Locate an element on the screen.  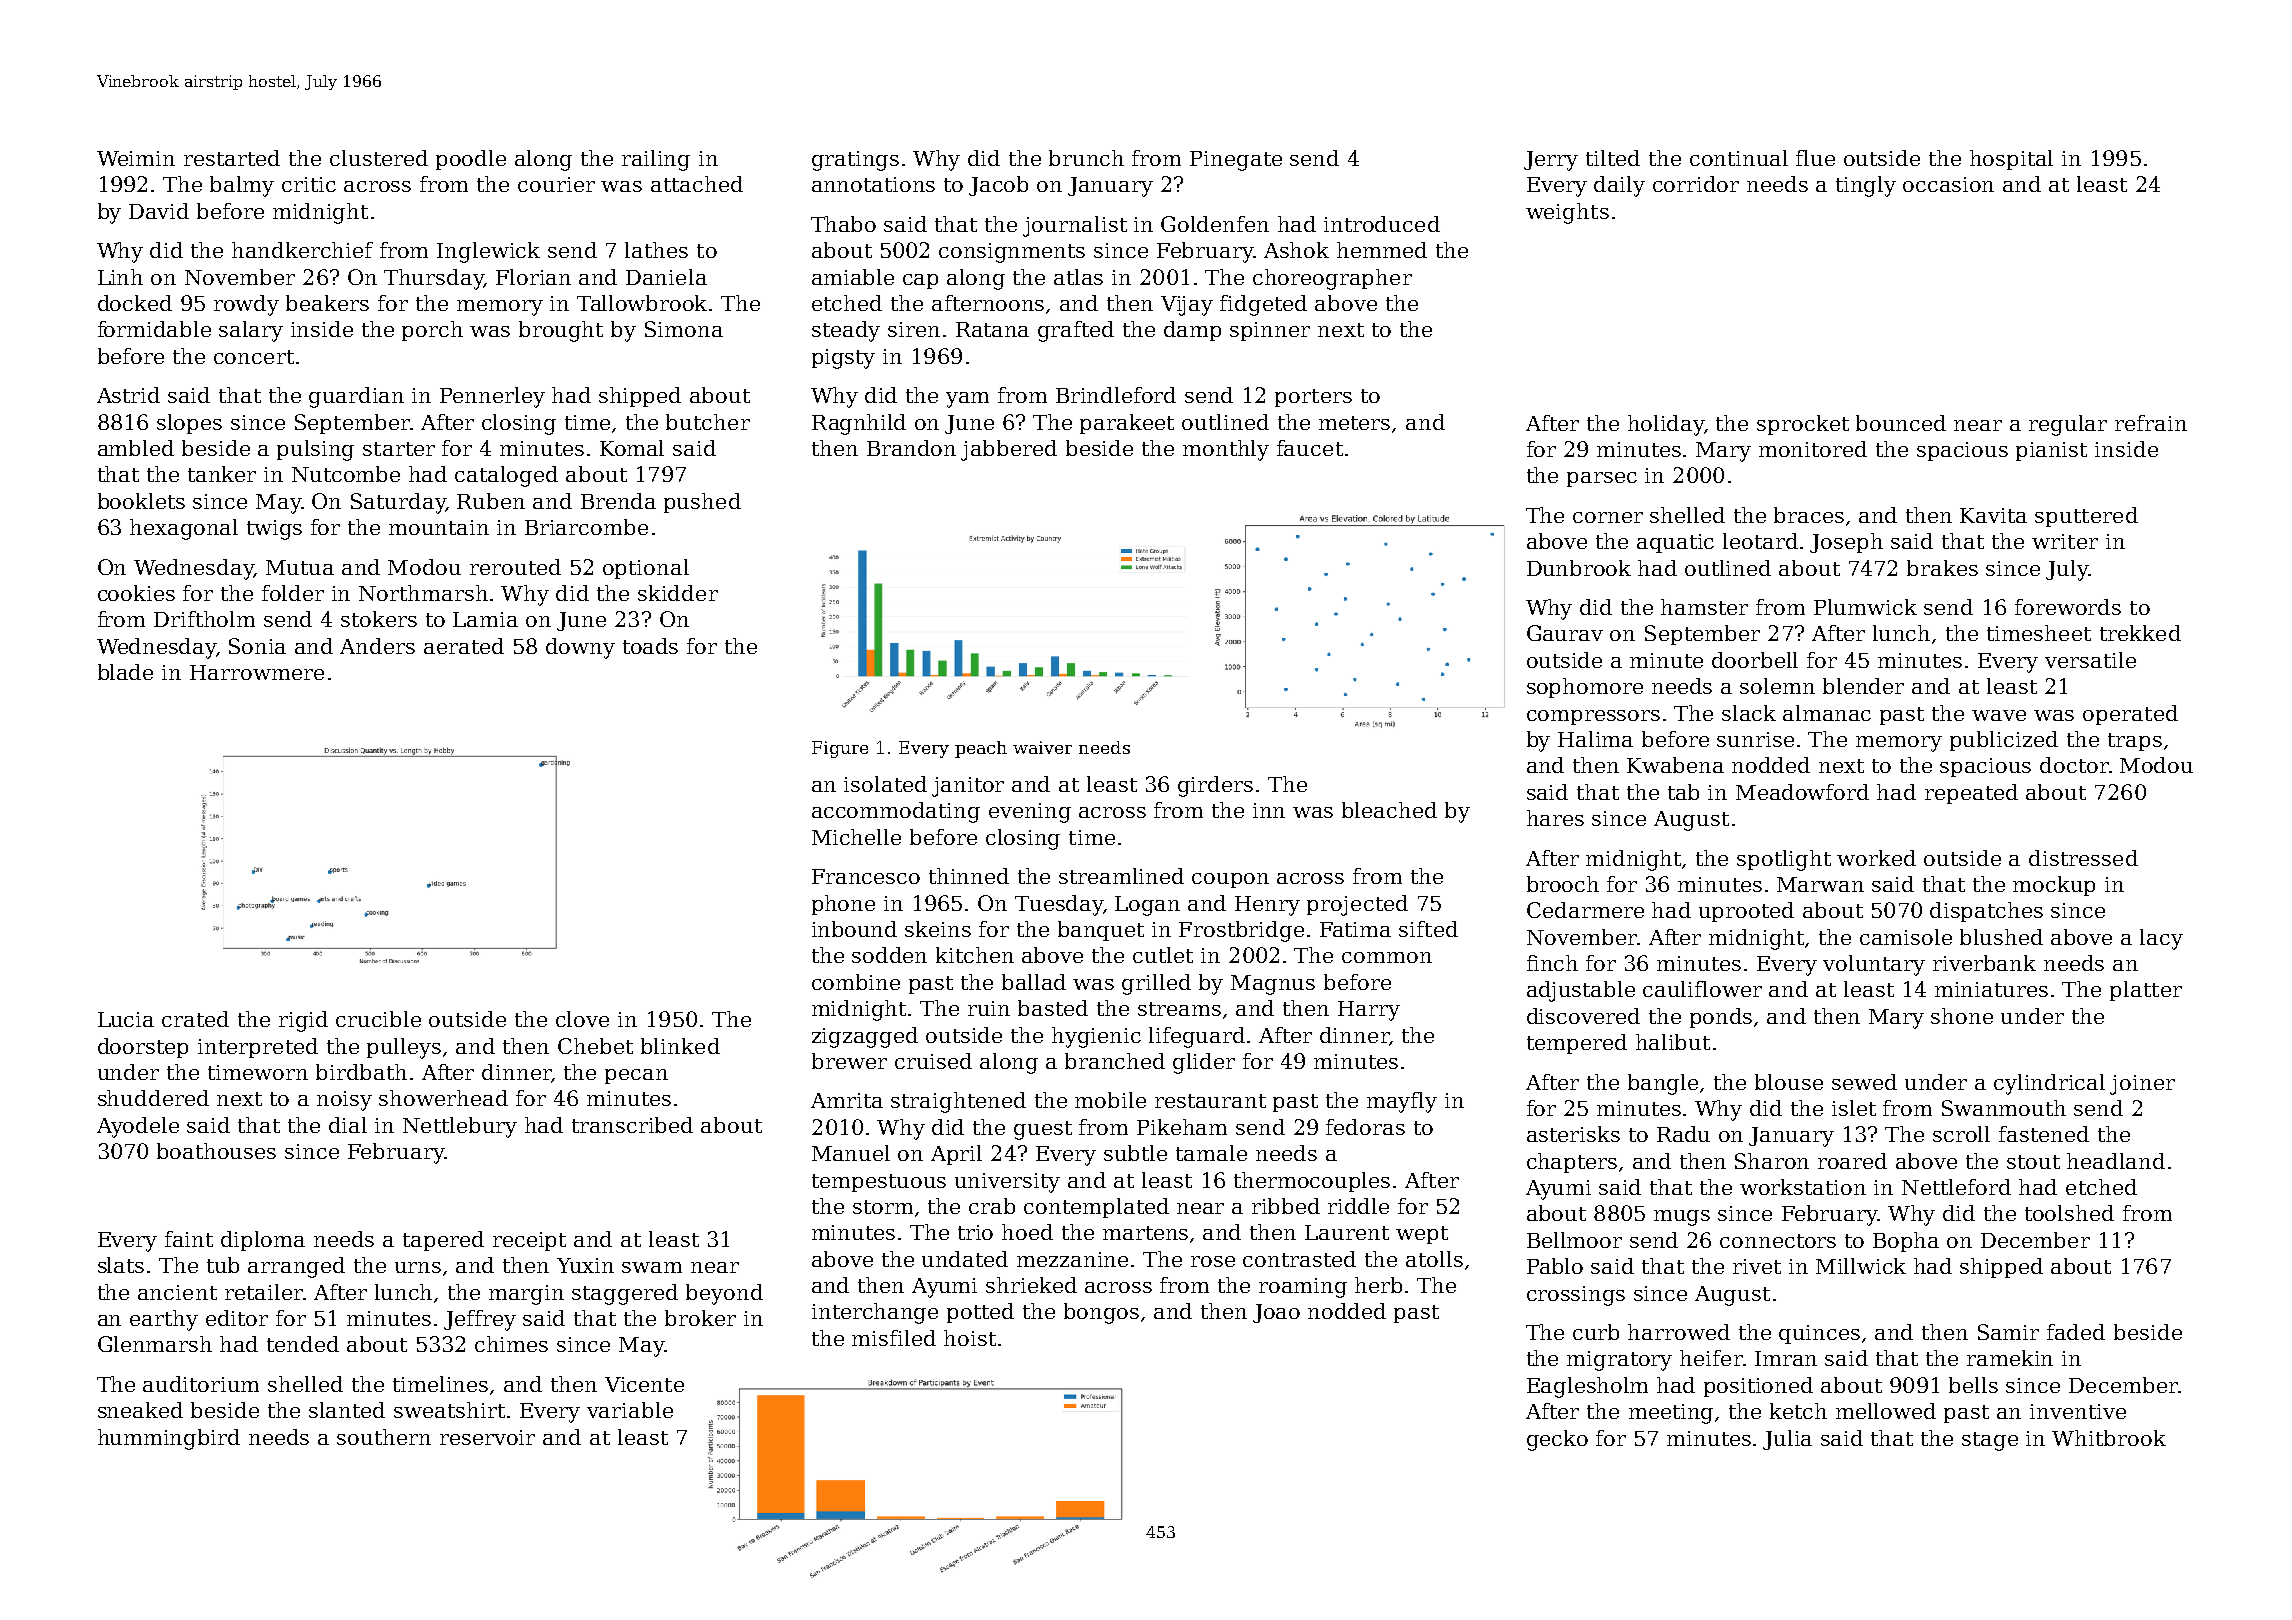
restarted is located at coordinates (232, 158).
